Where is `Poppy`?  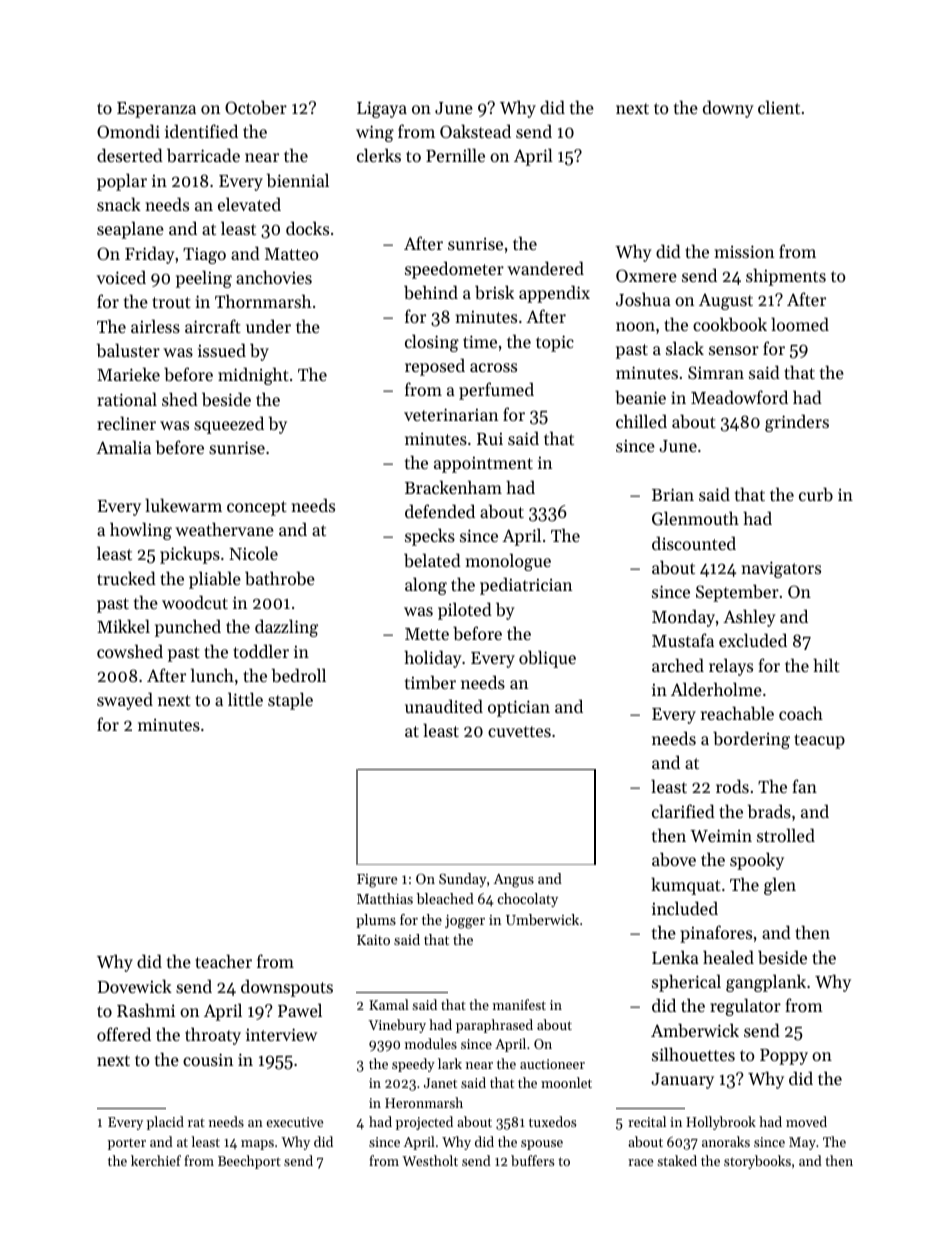 Poppy is located at coordinates (784, 1057).
